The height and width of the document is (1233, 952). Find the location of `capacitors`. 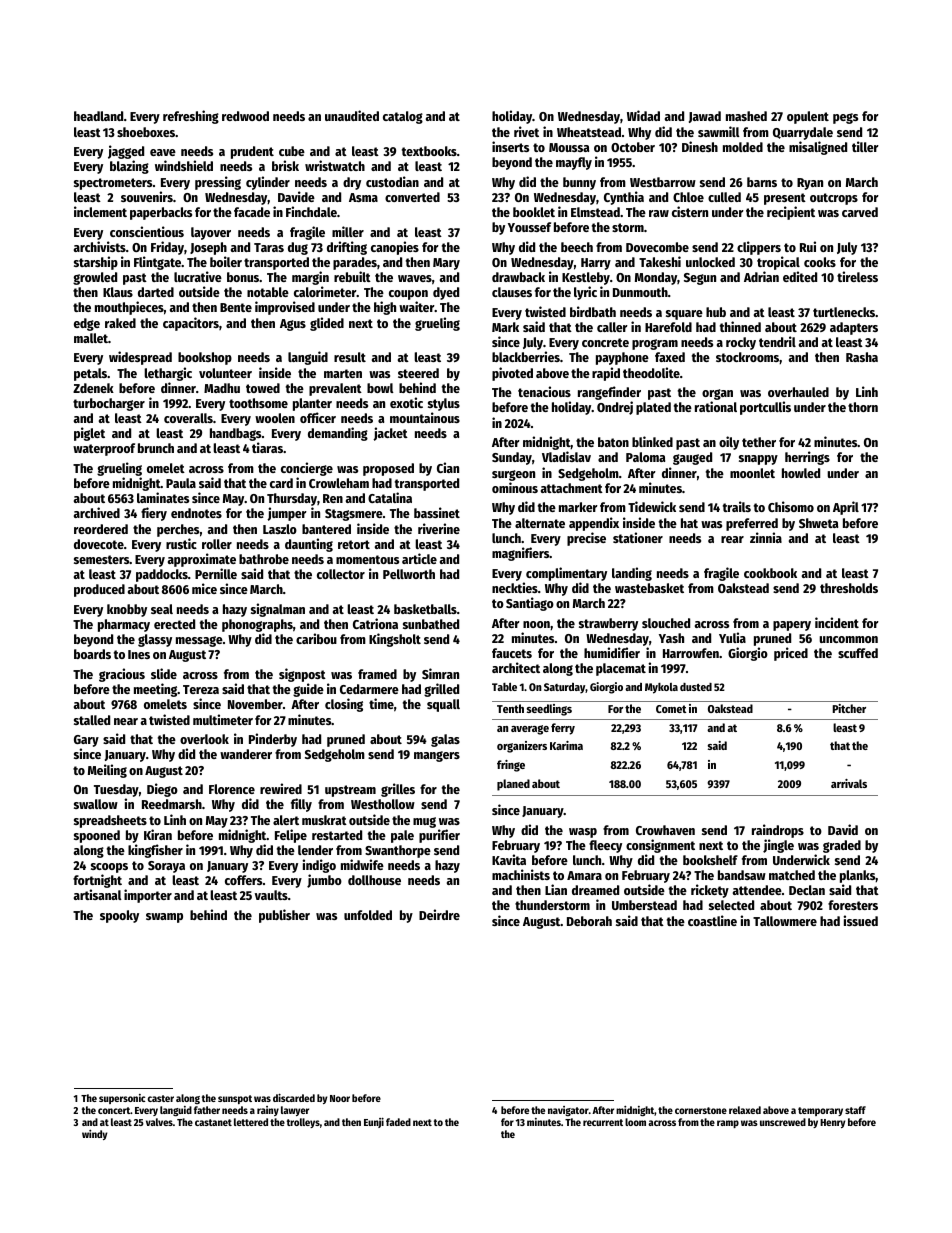

capacitors is located at coordinates (191, 324).
